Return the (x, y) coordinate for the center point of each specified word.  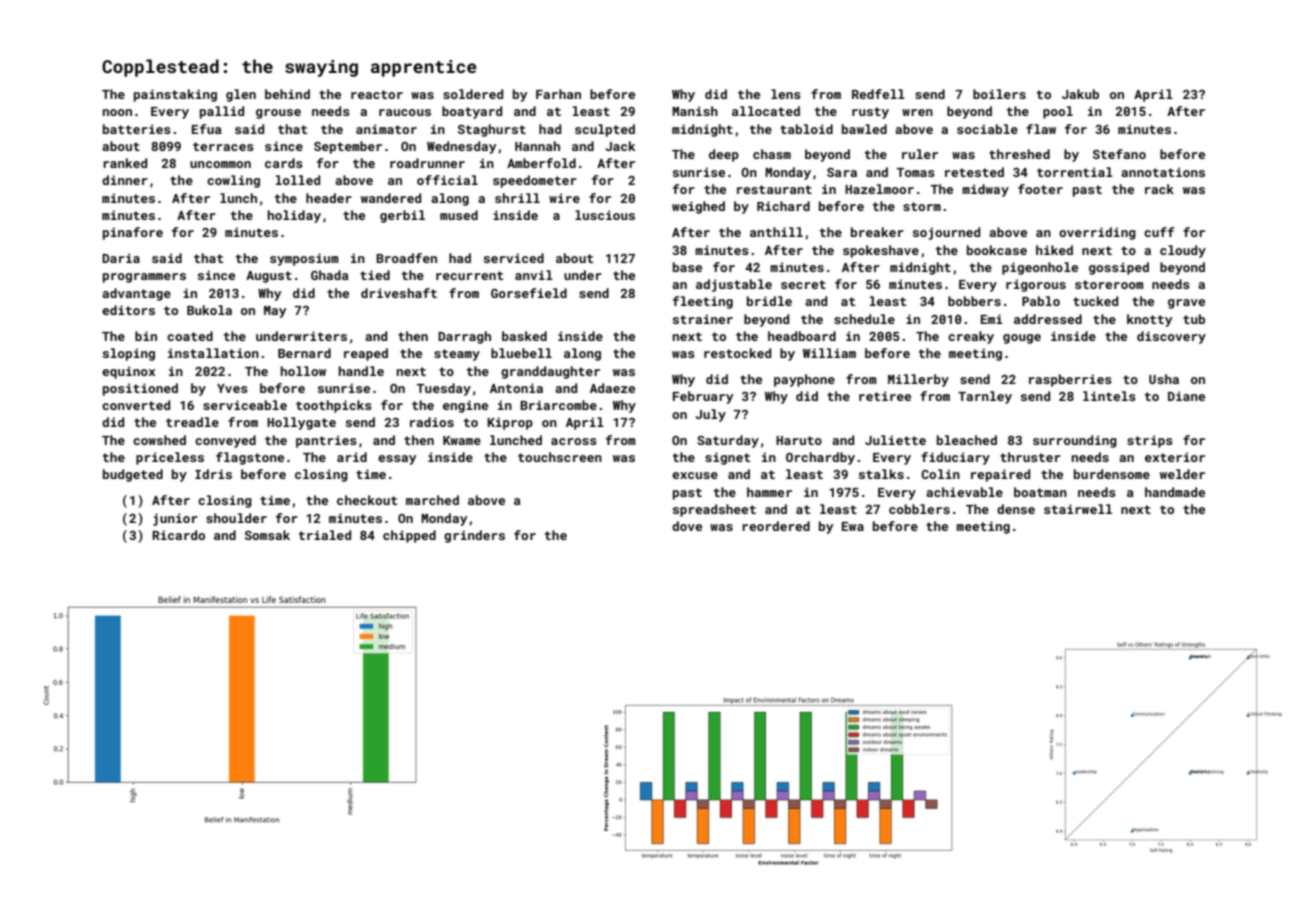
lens (786, 94)
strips (1150, 441)
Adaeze (612, 388)
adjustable (734, 285)
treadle (192, 422)
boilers (999, 94)
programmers (144, 278)
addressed (1048, 319)
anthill (776, 232)
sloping (129, 354)
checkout (367, 500)
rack (1159, 189)
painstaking (175, 95)
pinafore (133, 233)
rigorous (1036, 285)
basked (524, 336)
